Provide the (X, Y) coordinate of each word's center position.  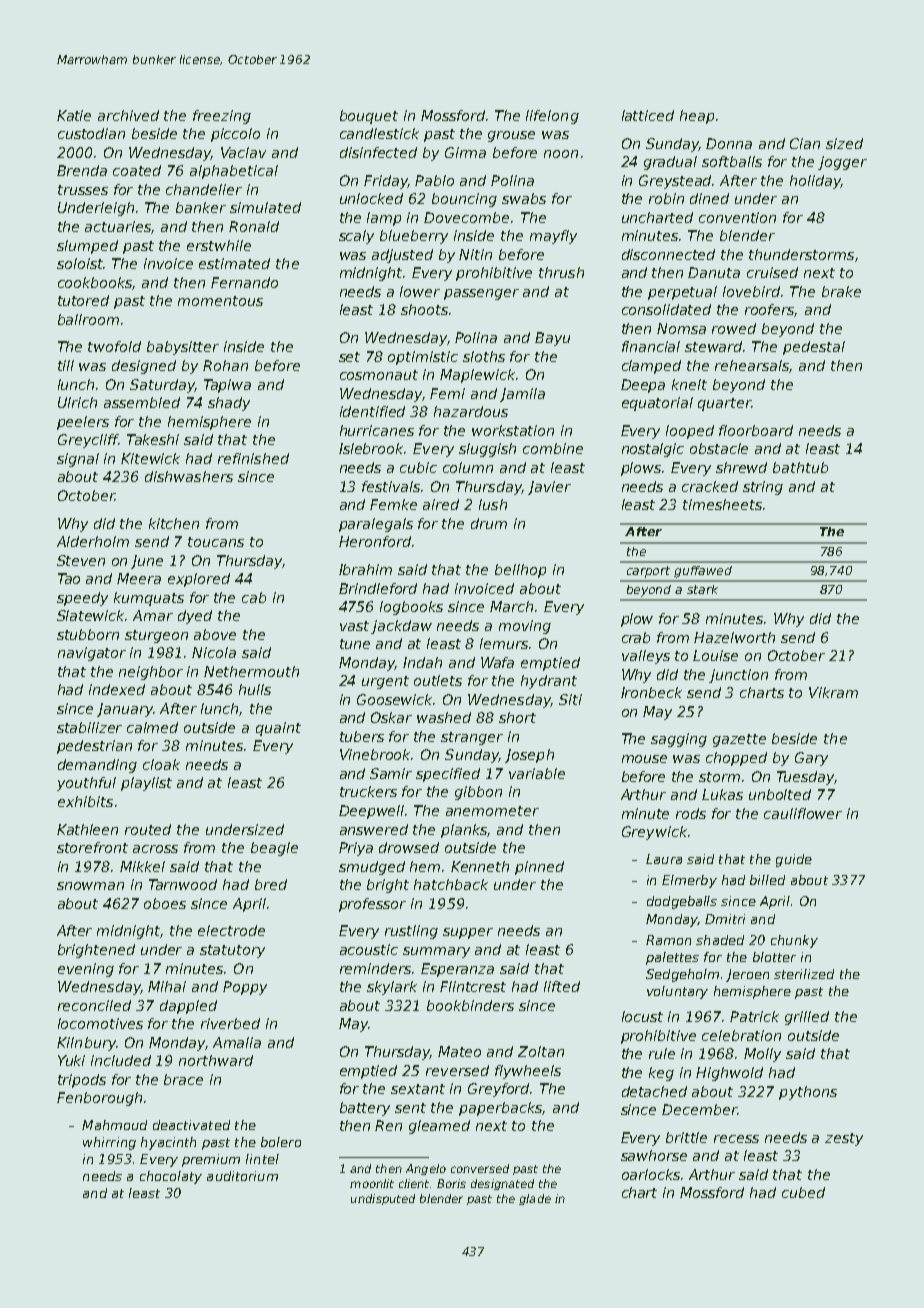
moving (525, 627)
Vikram (833, 692)
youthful (86, 784)
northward (216, 1060)
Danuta (714, 272)
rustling (411, 932)
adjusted (402, 256)
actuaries (118, 226)
